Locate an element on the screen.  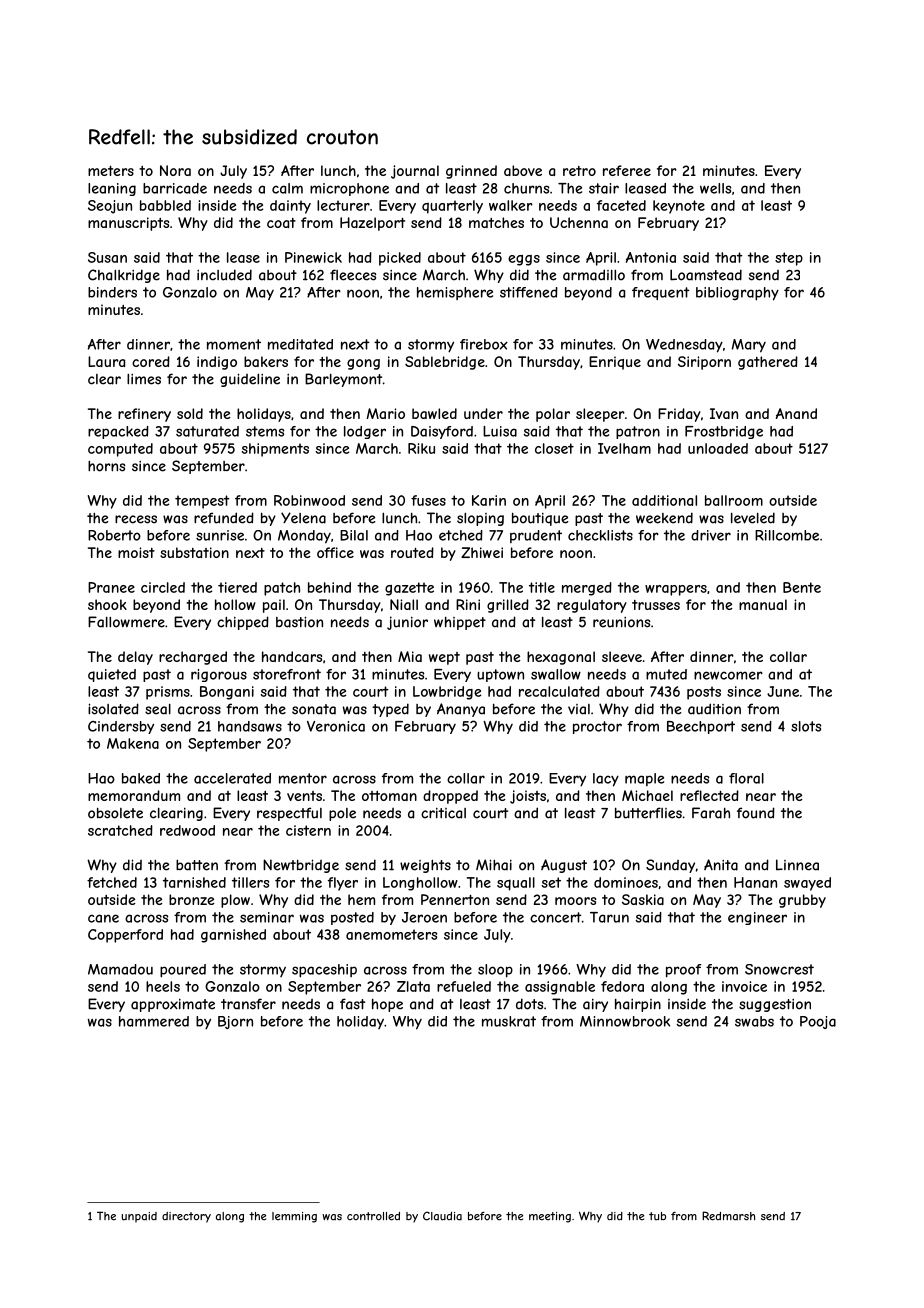
Mamadou is located at coordinates (120, 969).
